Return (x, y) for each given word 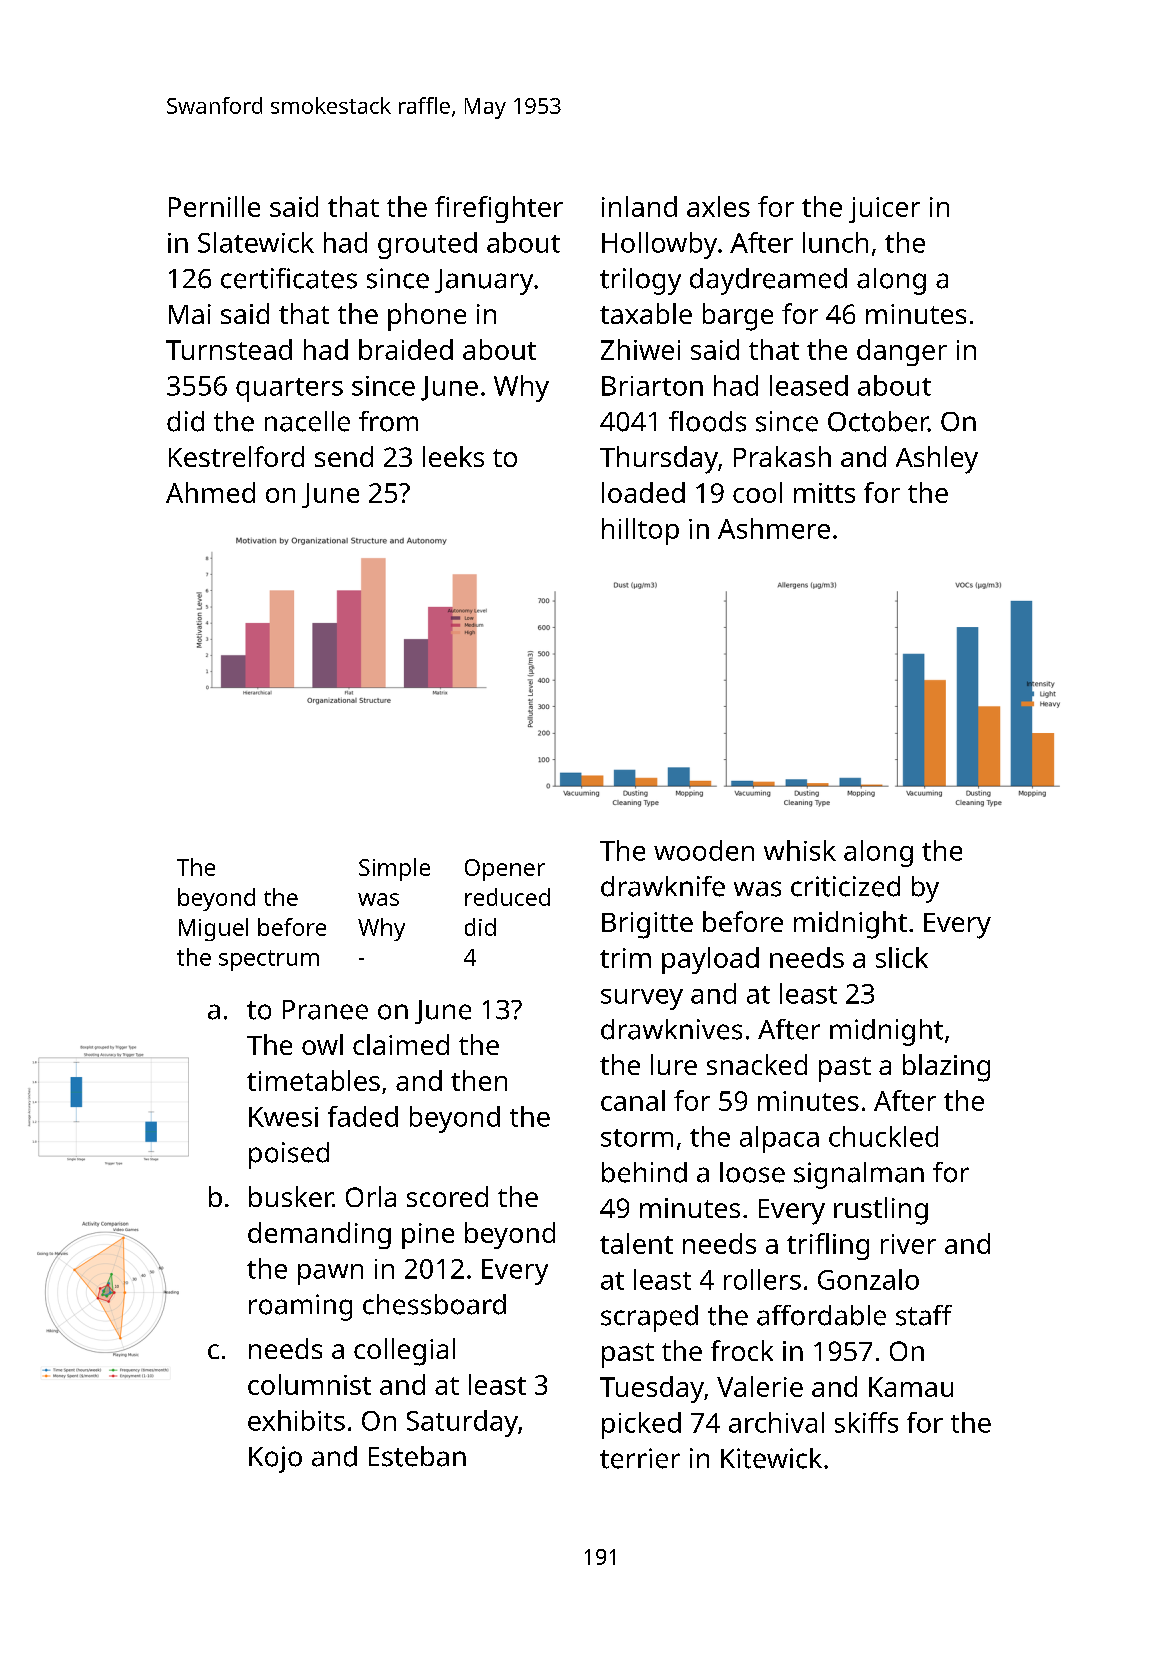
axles (718, 206)
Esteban (417, 1456)
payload (710, 960)
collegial (404, 1352)
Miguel (213, 929)
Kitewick (771, 1458)
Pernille (214, 206)
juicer (884, 210)
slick (902, 957)
